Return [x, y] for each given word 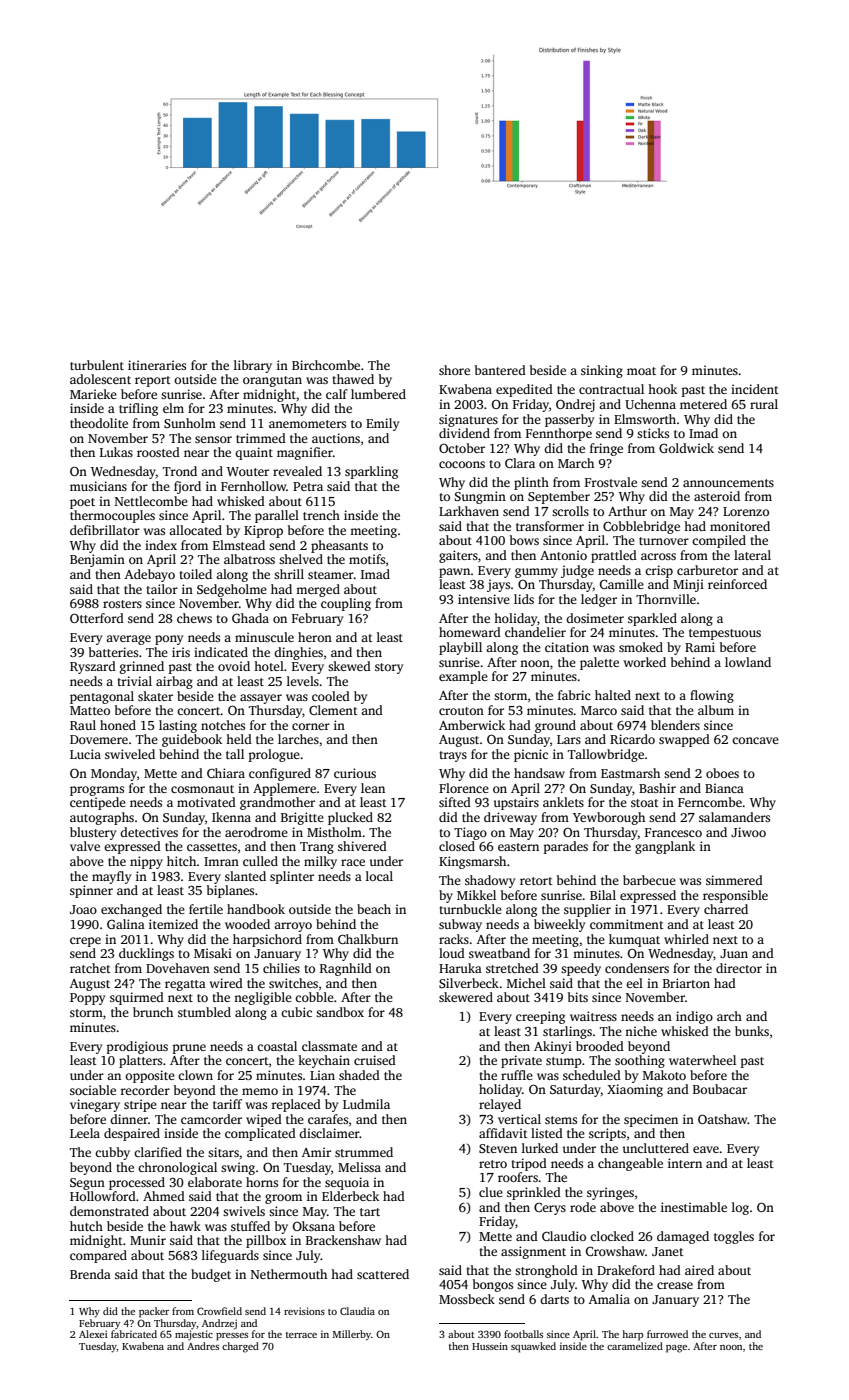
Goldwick [686, 448]
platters [140, 1061]
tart [370, 1212]
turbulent [97, 365]
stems [561, 1120]
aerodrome [256, 832]
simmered [734, 880]
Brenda [90, 1274]
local [379, 876]
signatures [468, 420]
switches [293, 983]
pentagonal [102, 697]
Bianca [724, 788]
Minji [688, 585]
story [389, 668]
